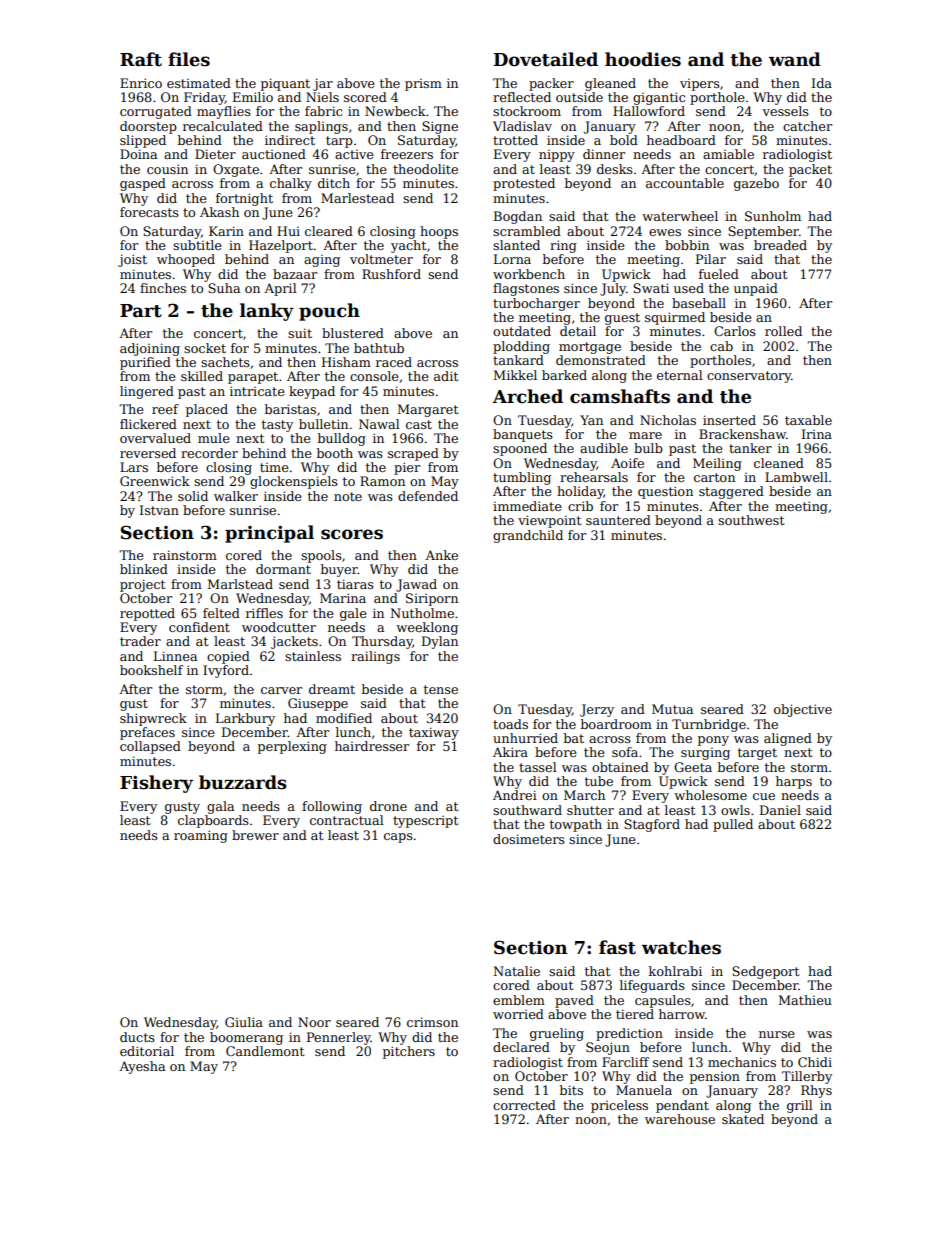  I want to click on cousin, so click(167, 169).
